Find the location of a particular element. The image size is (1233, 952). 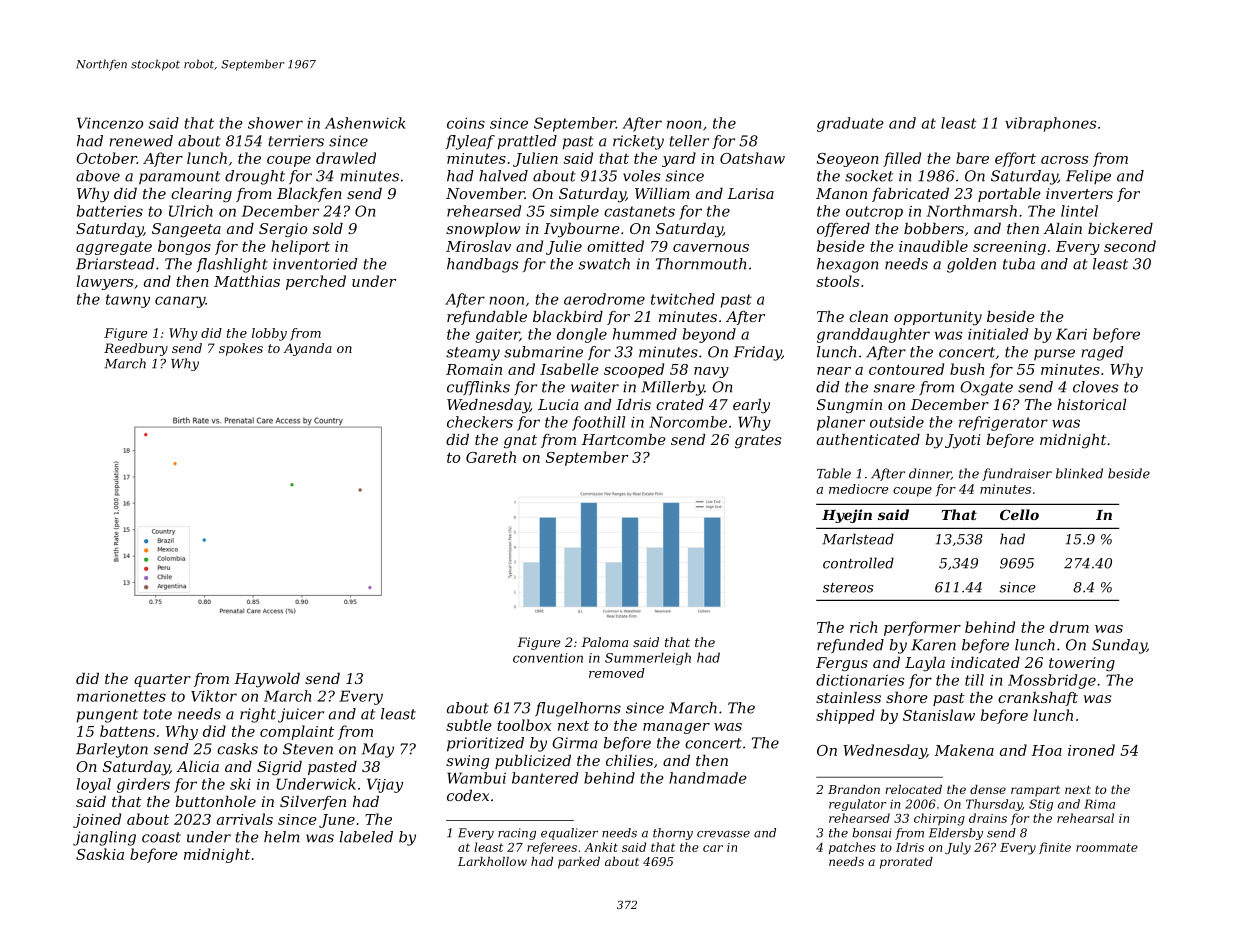

Paloma is located at coordinates (604, 642).
